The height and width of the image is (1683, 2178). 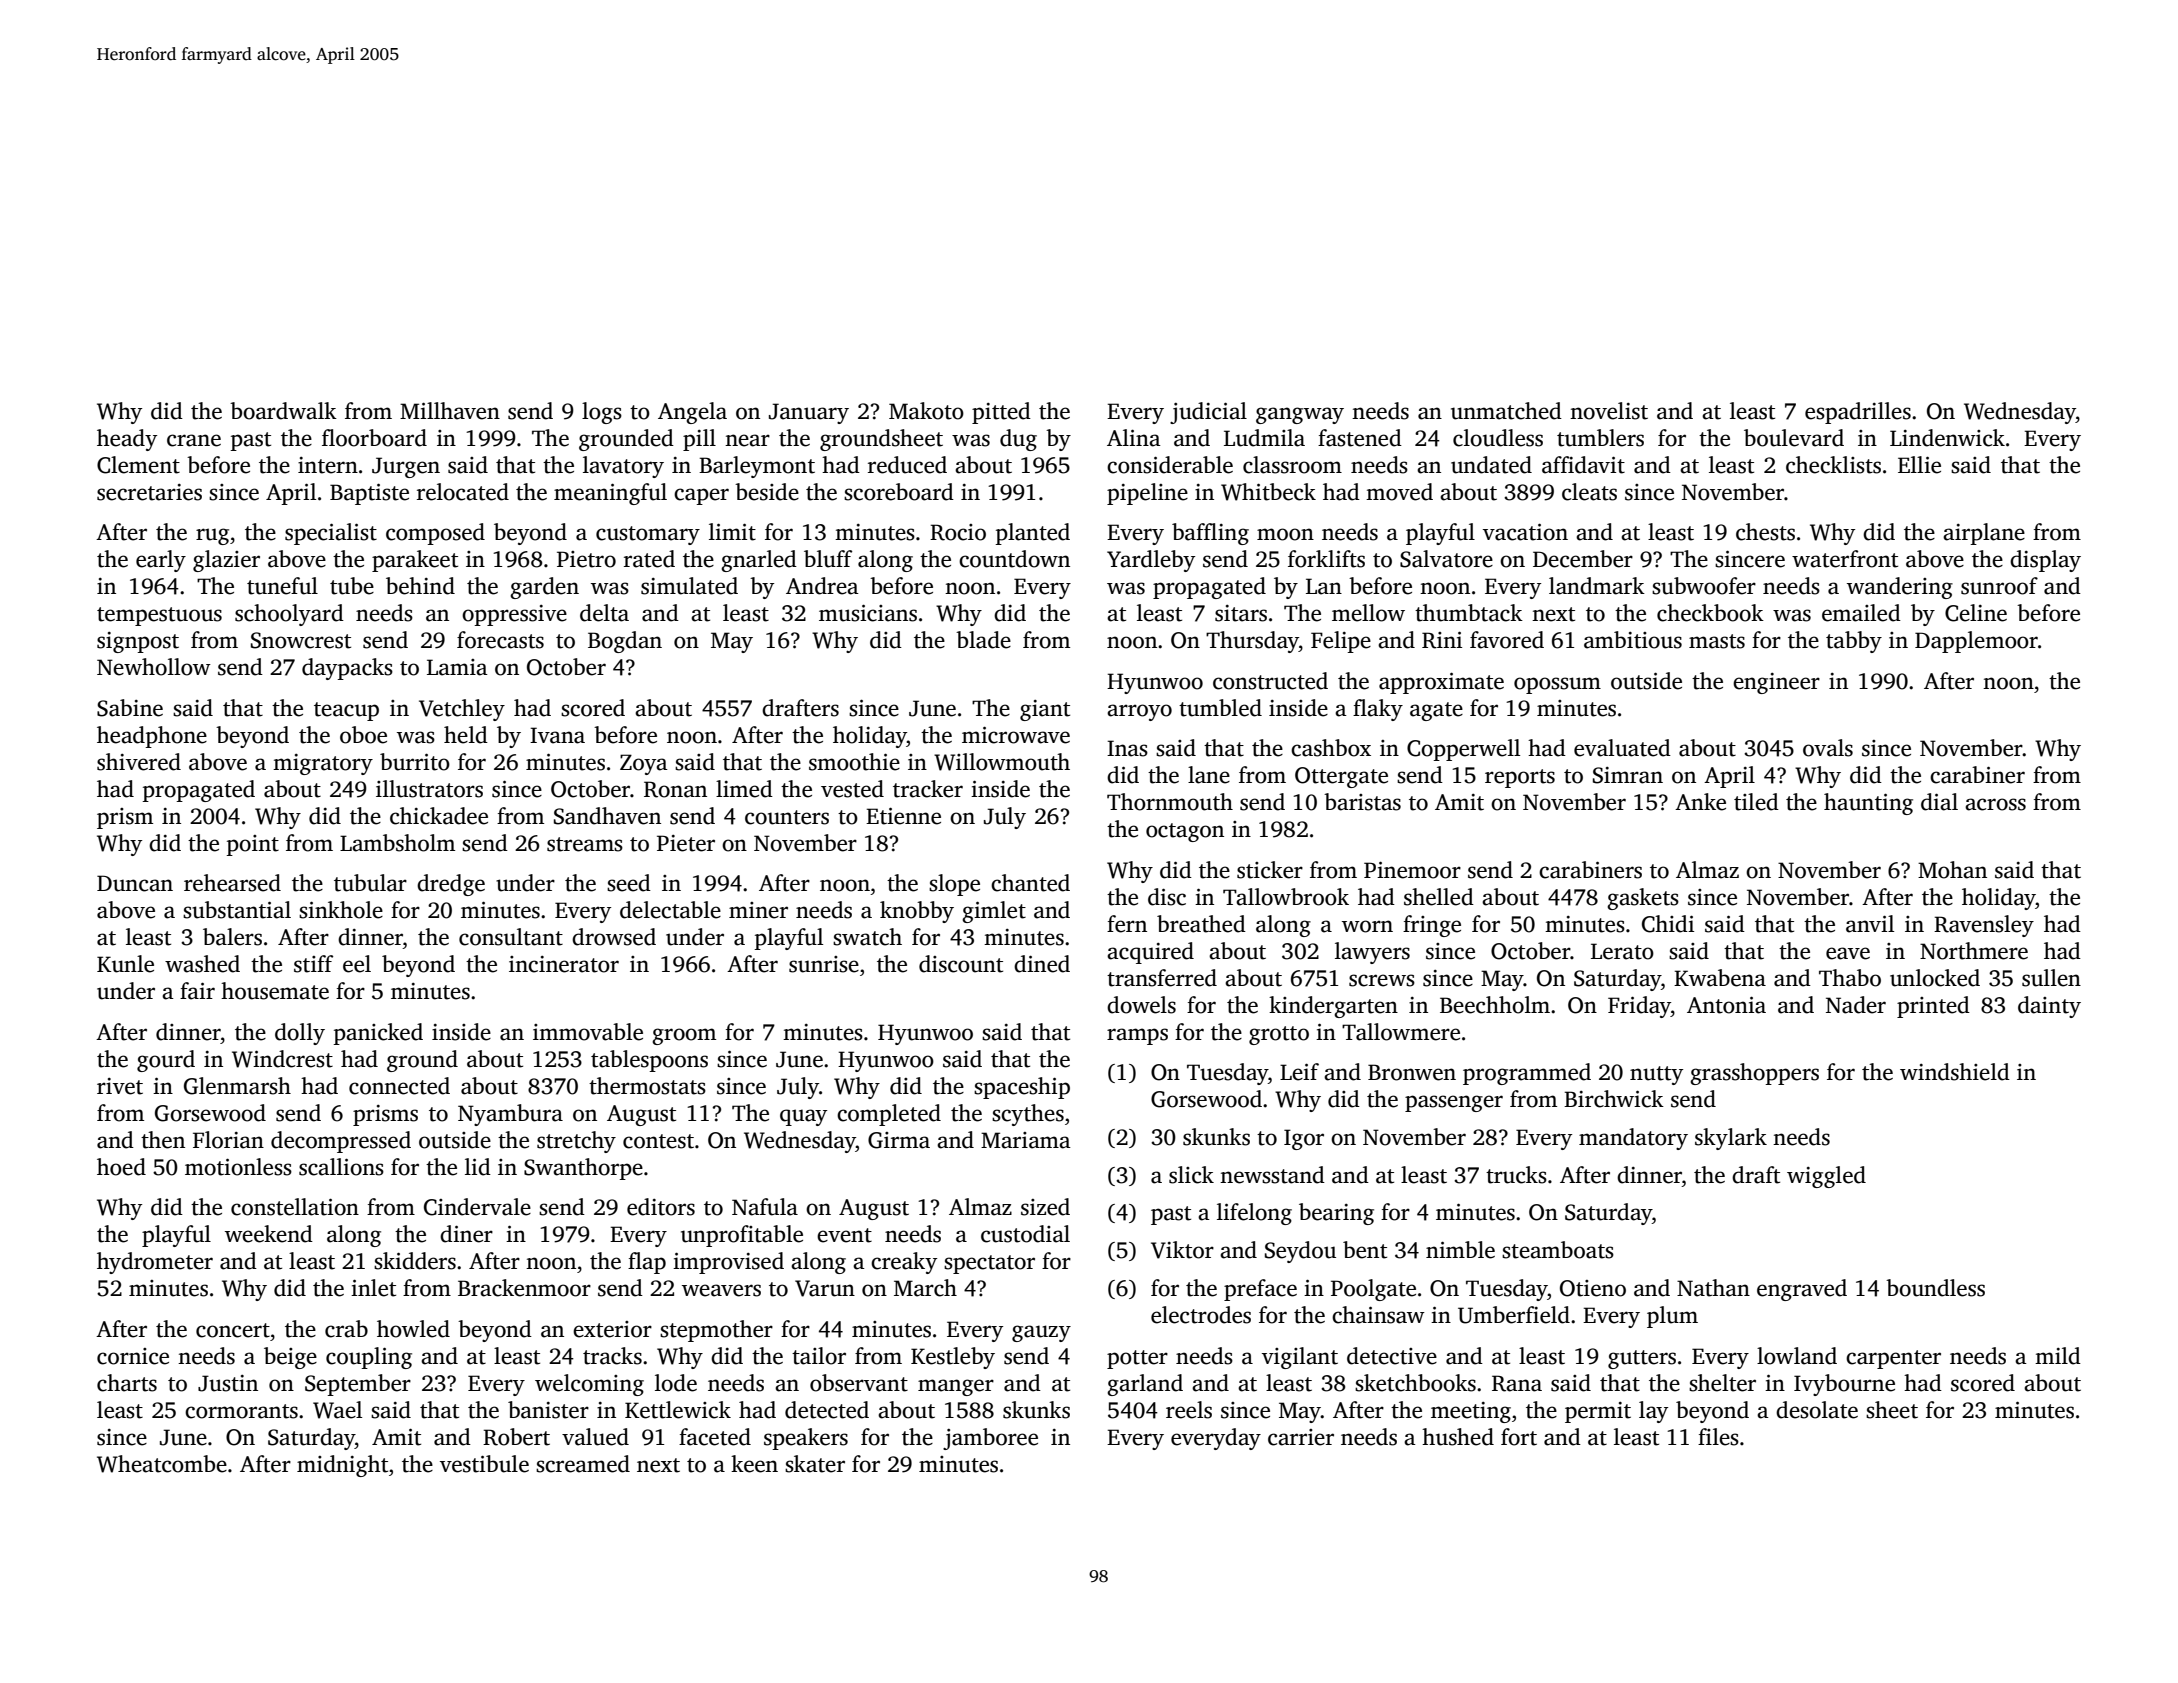 What do you see at coordinates (484, 1464) in the image?
I see `vestibule` at bounding box center [484, 1464].
